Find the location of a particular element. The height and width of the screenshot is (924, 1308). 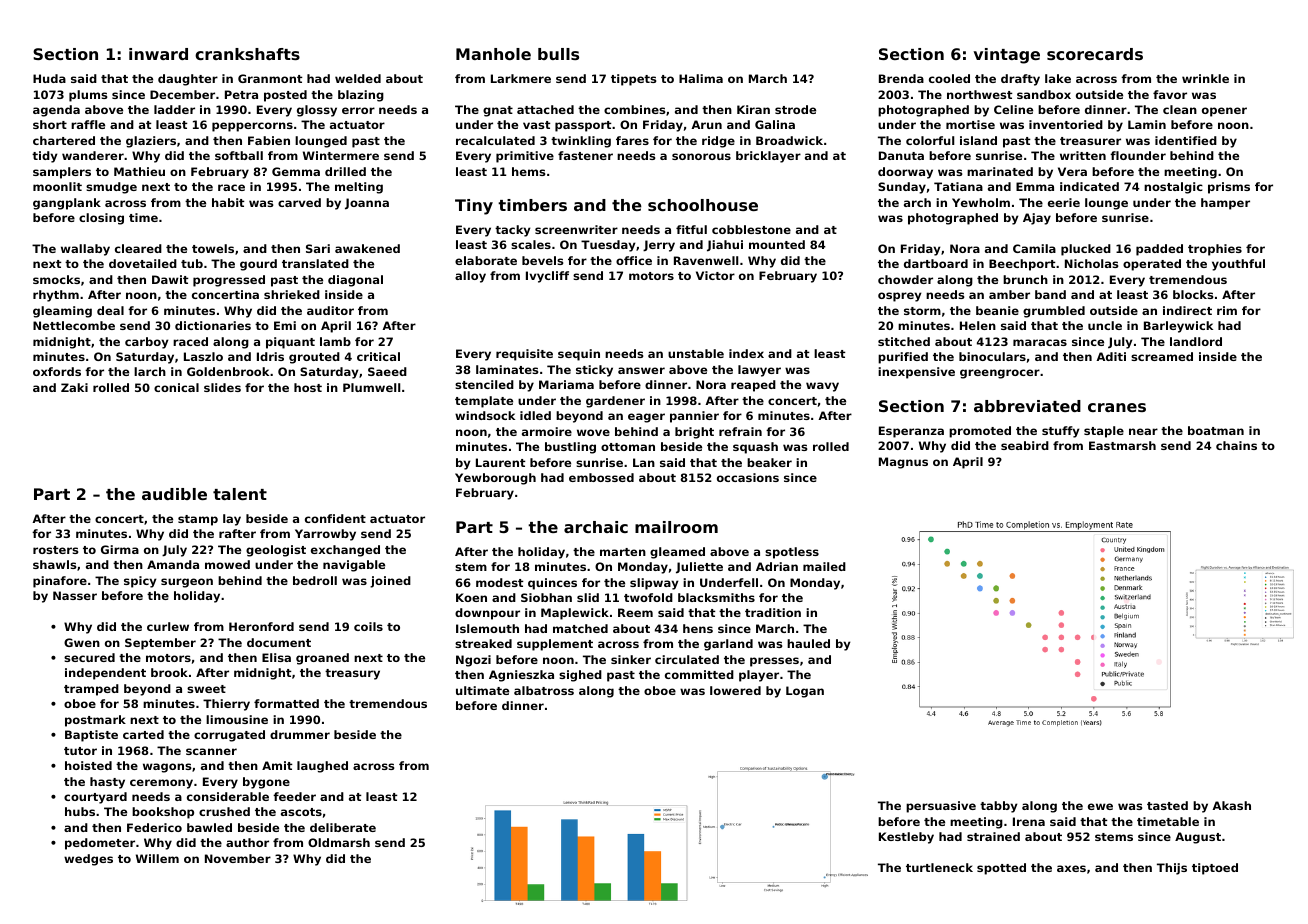

marinated is located at coordinates (1000, 171).
